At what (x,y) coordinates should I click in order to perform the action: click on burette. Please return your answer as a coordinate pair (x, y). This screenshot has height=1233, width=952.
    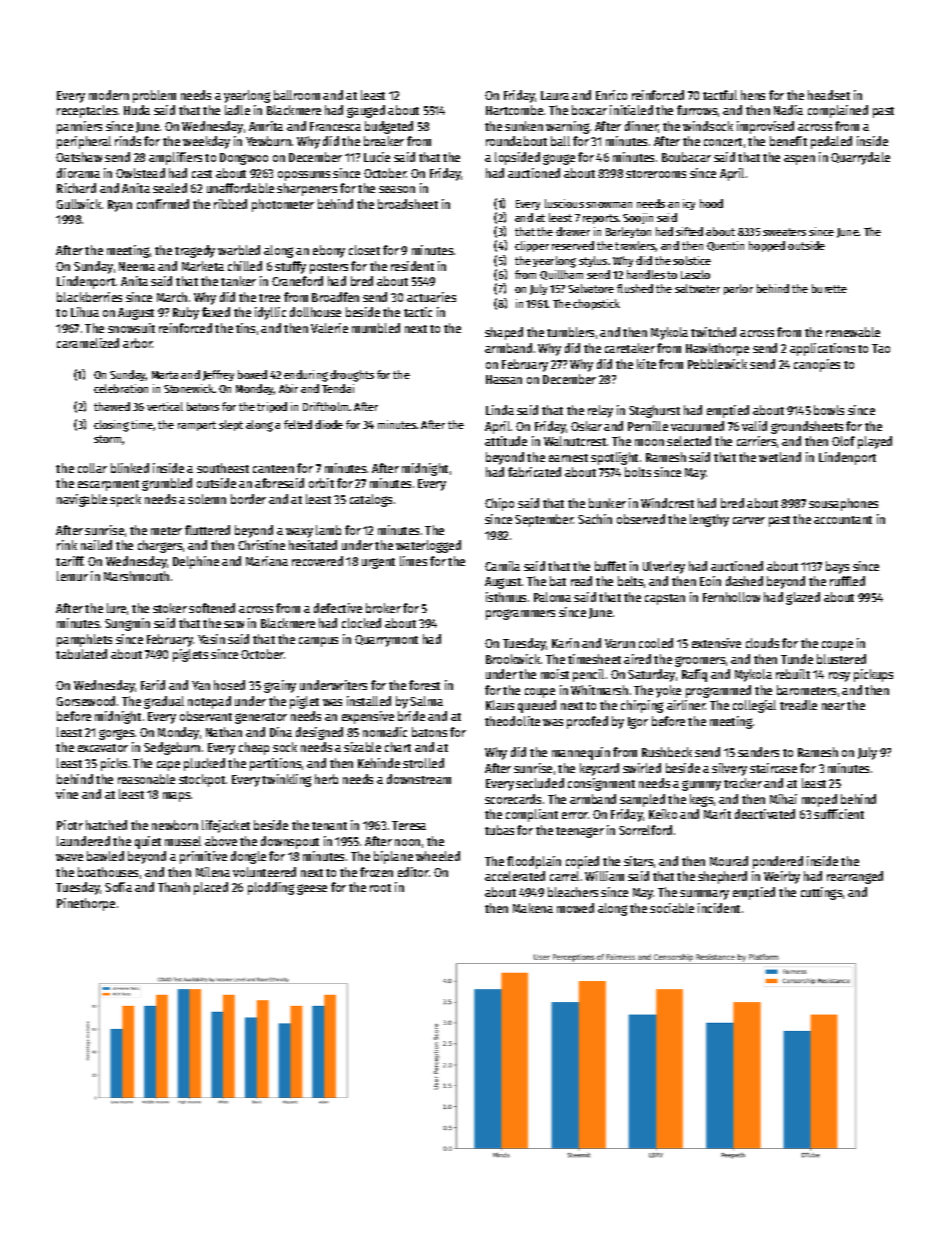
    Looking at the image, I should click on (829, 288).
